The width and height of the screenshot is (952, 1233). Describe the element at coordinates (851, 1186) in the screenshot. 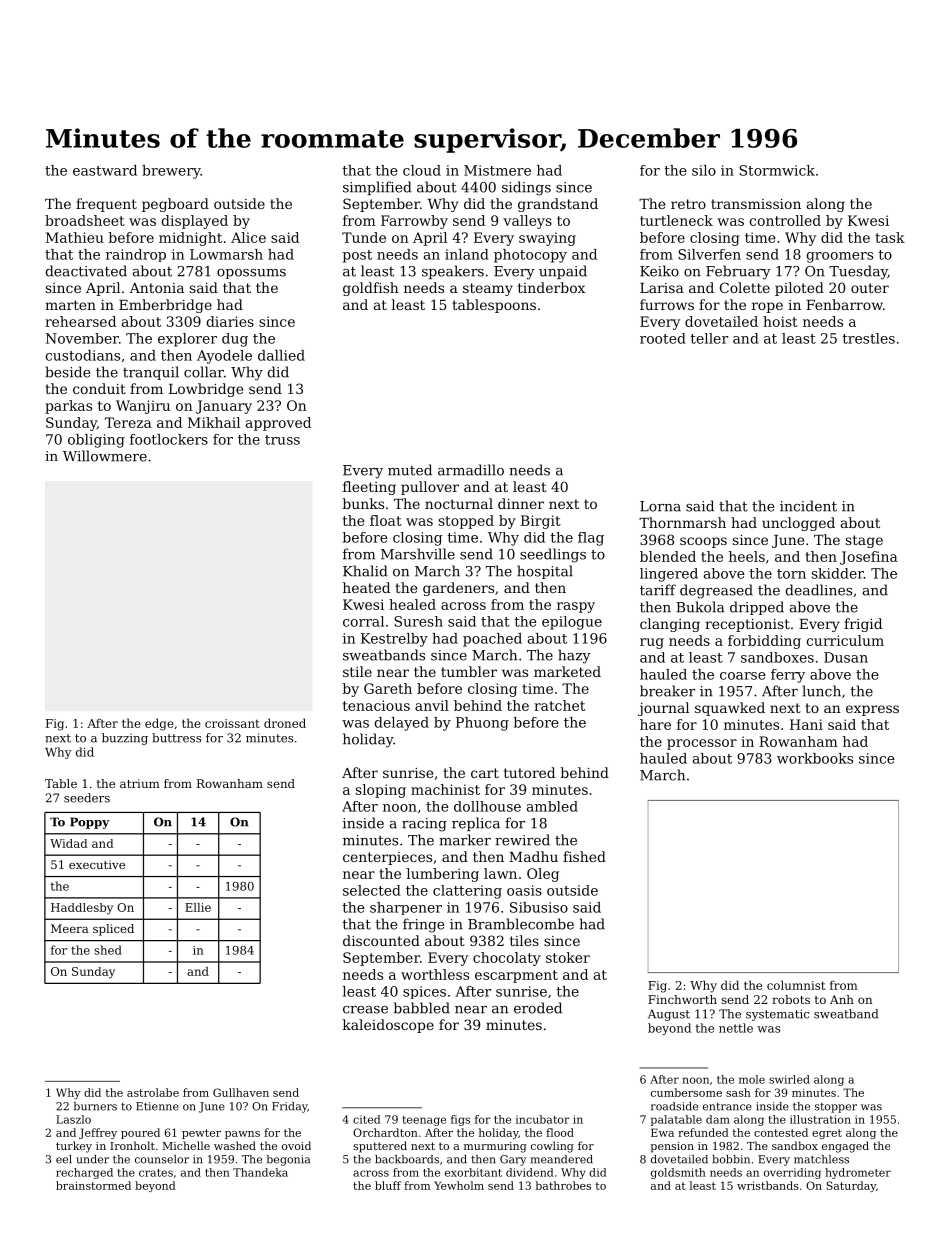

I see `Saturday` at that location.
